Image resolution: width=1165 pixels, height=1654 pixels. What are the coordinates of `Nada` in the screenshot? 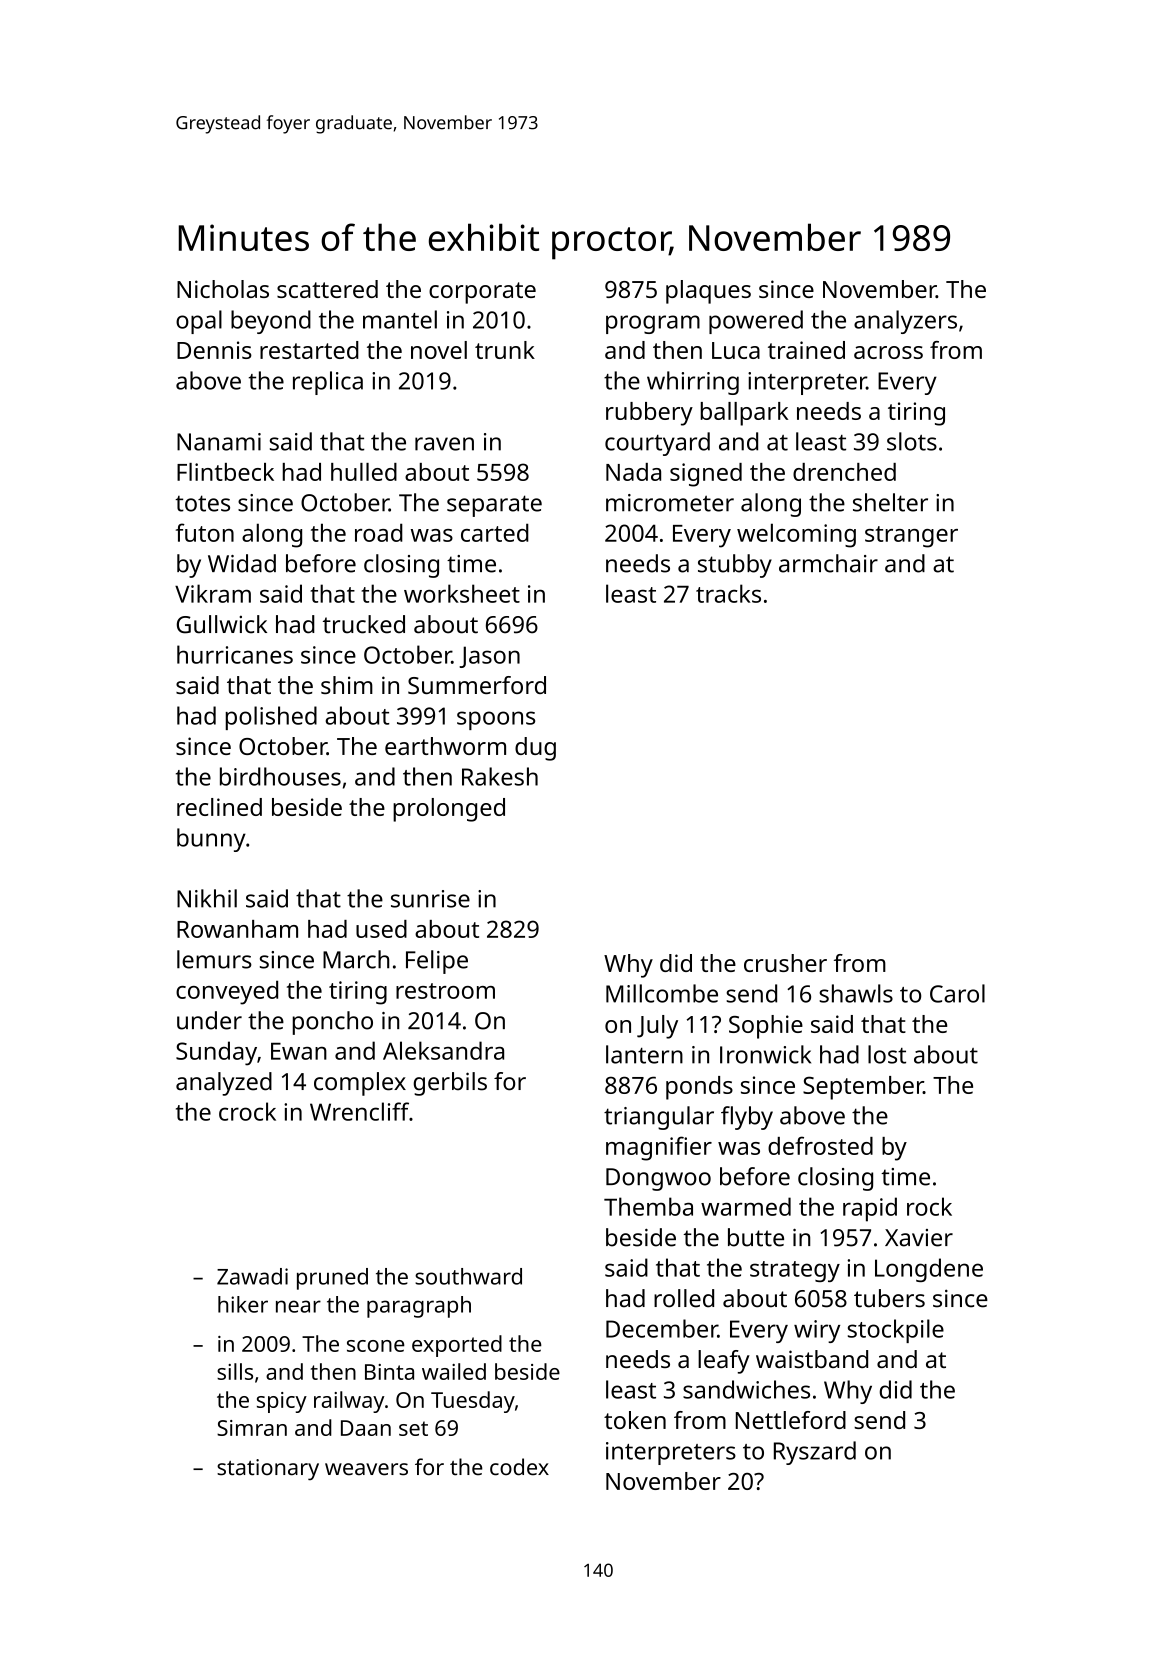 It's located at (633, 472).
